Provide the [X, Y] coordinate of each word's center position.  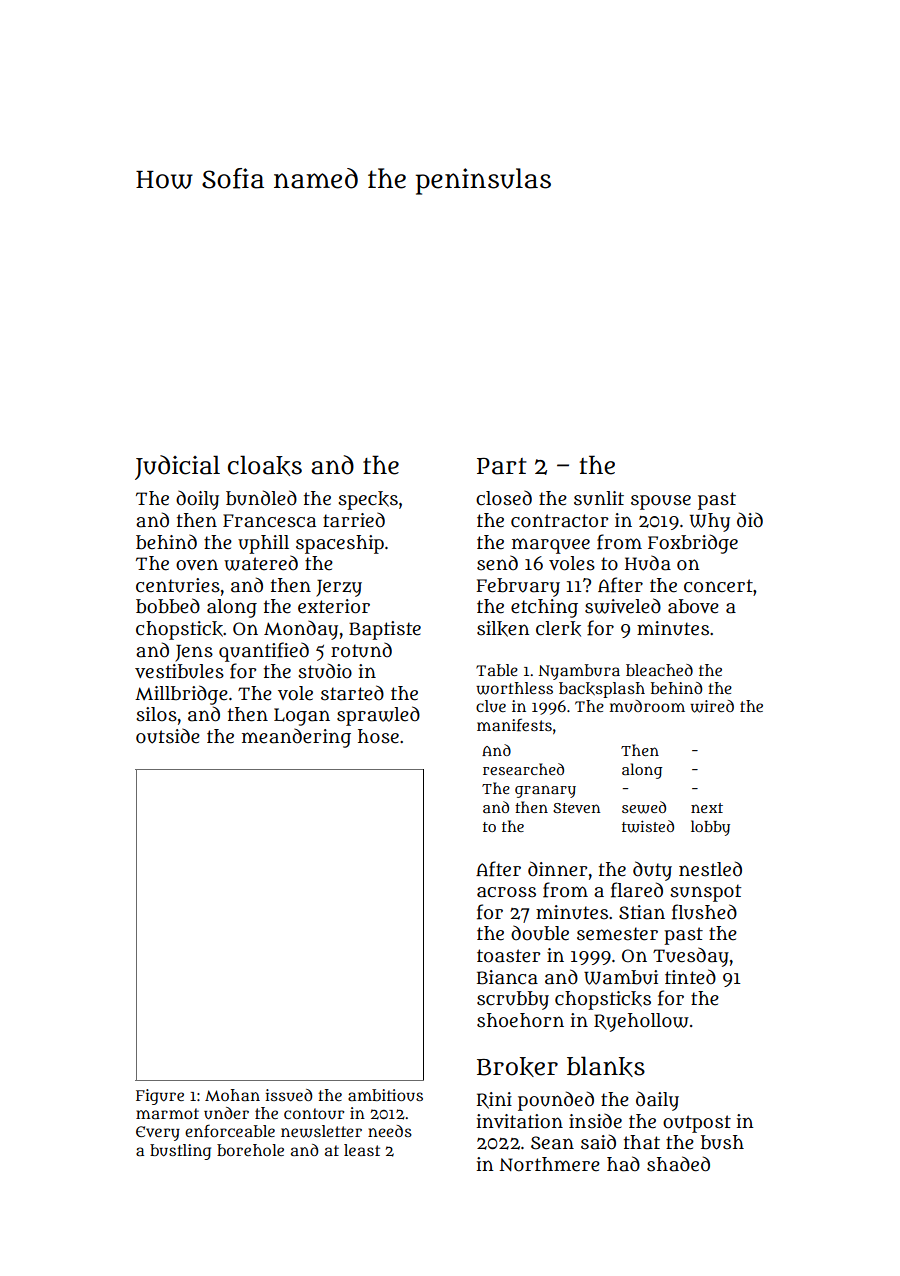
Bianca [507, 977]
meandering [296, 738]
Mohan [232, 1095]
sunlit [599, 498]
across [506, 892]
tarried [354, 520]
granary [545, 791]
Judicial [177, 467]
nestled [710, 869]
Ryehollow [641, 1022]
